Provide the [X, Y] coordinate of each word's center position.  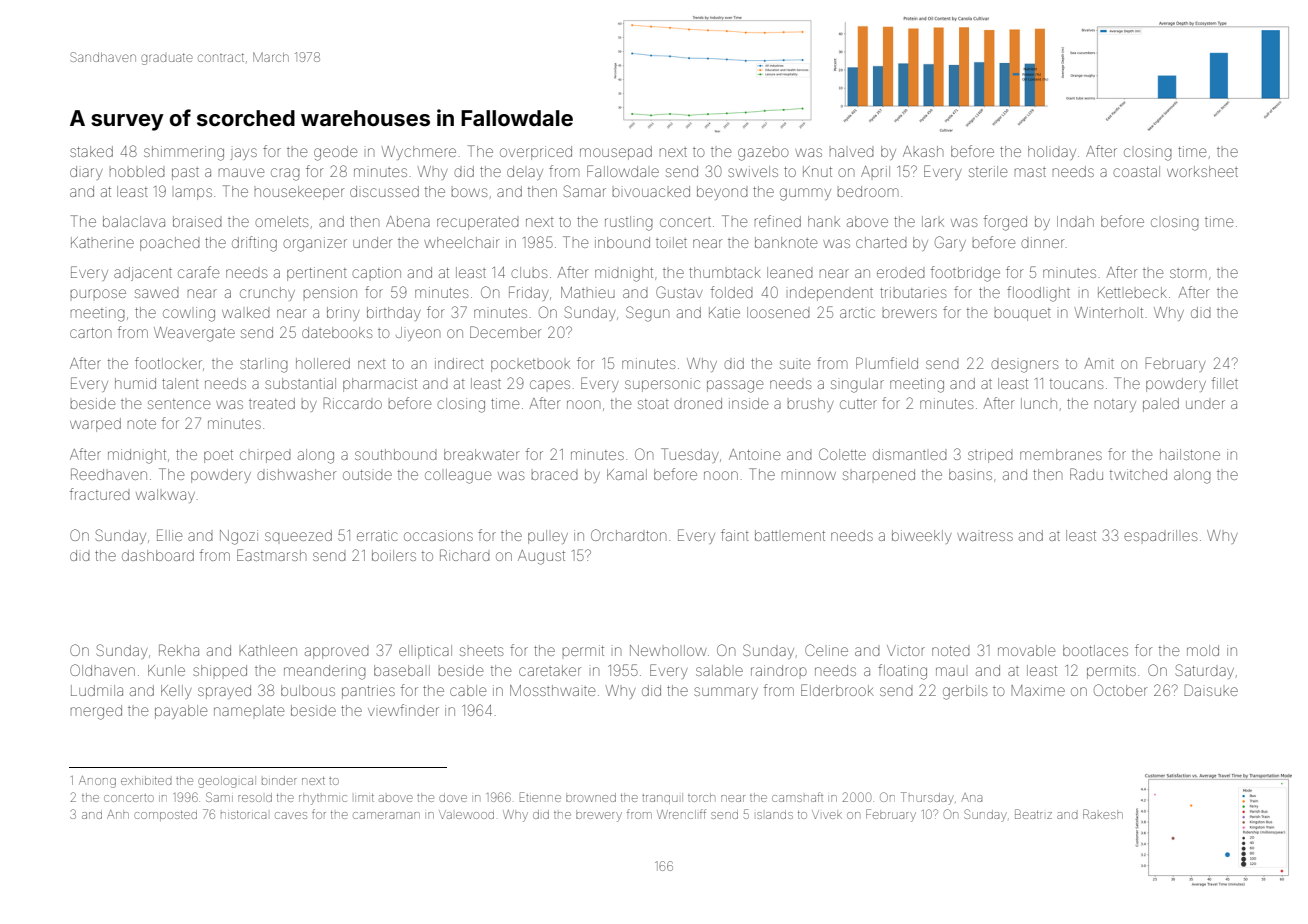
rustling [629, 223]
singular [857, 385]
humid [135, 383]
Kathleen [268, 650]
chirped [265, 457]
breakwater [481, 454]
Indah [1075, 221]
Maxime [1038, 690]
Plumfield [887, 363]
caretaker [550, 670]
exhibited [146, 780]
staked [91, 151]
